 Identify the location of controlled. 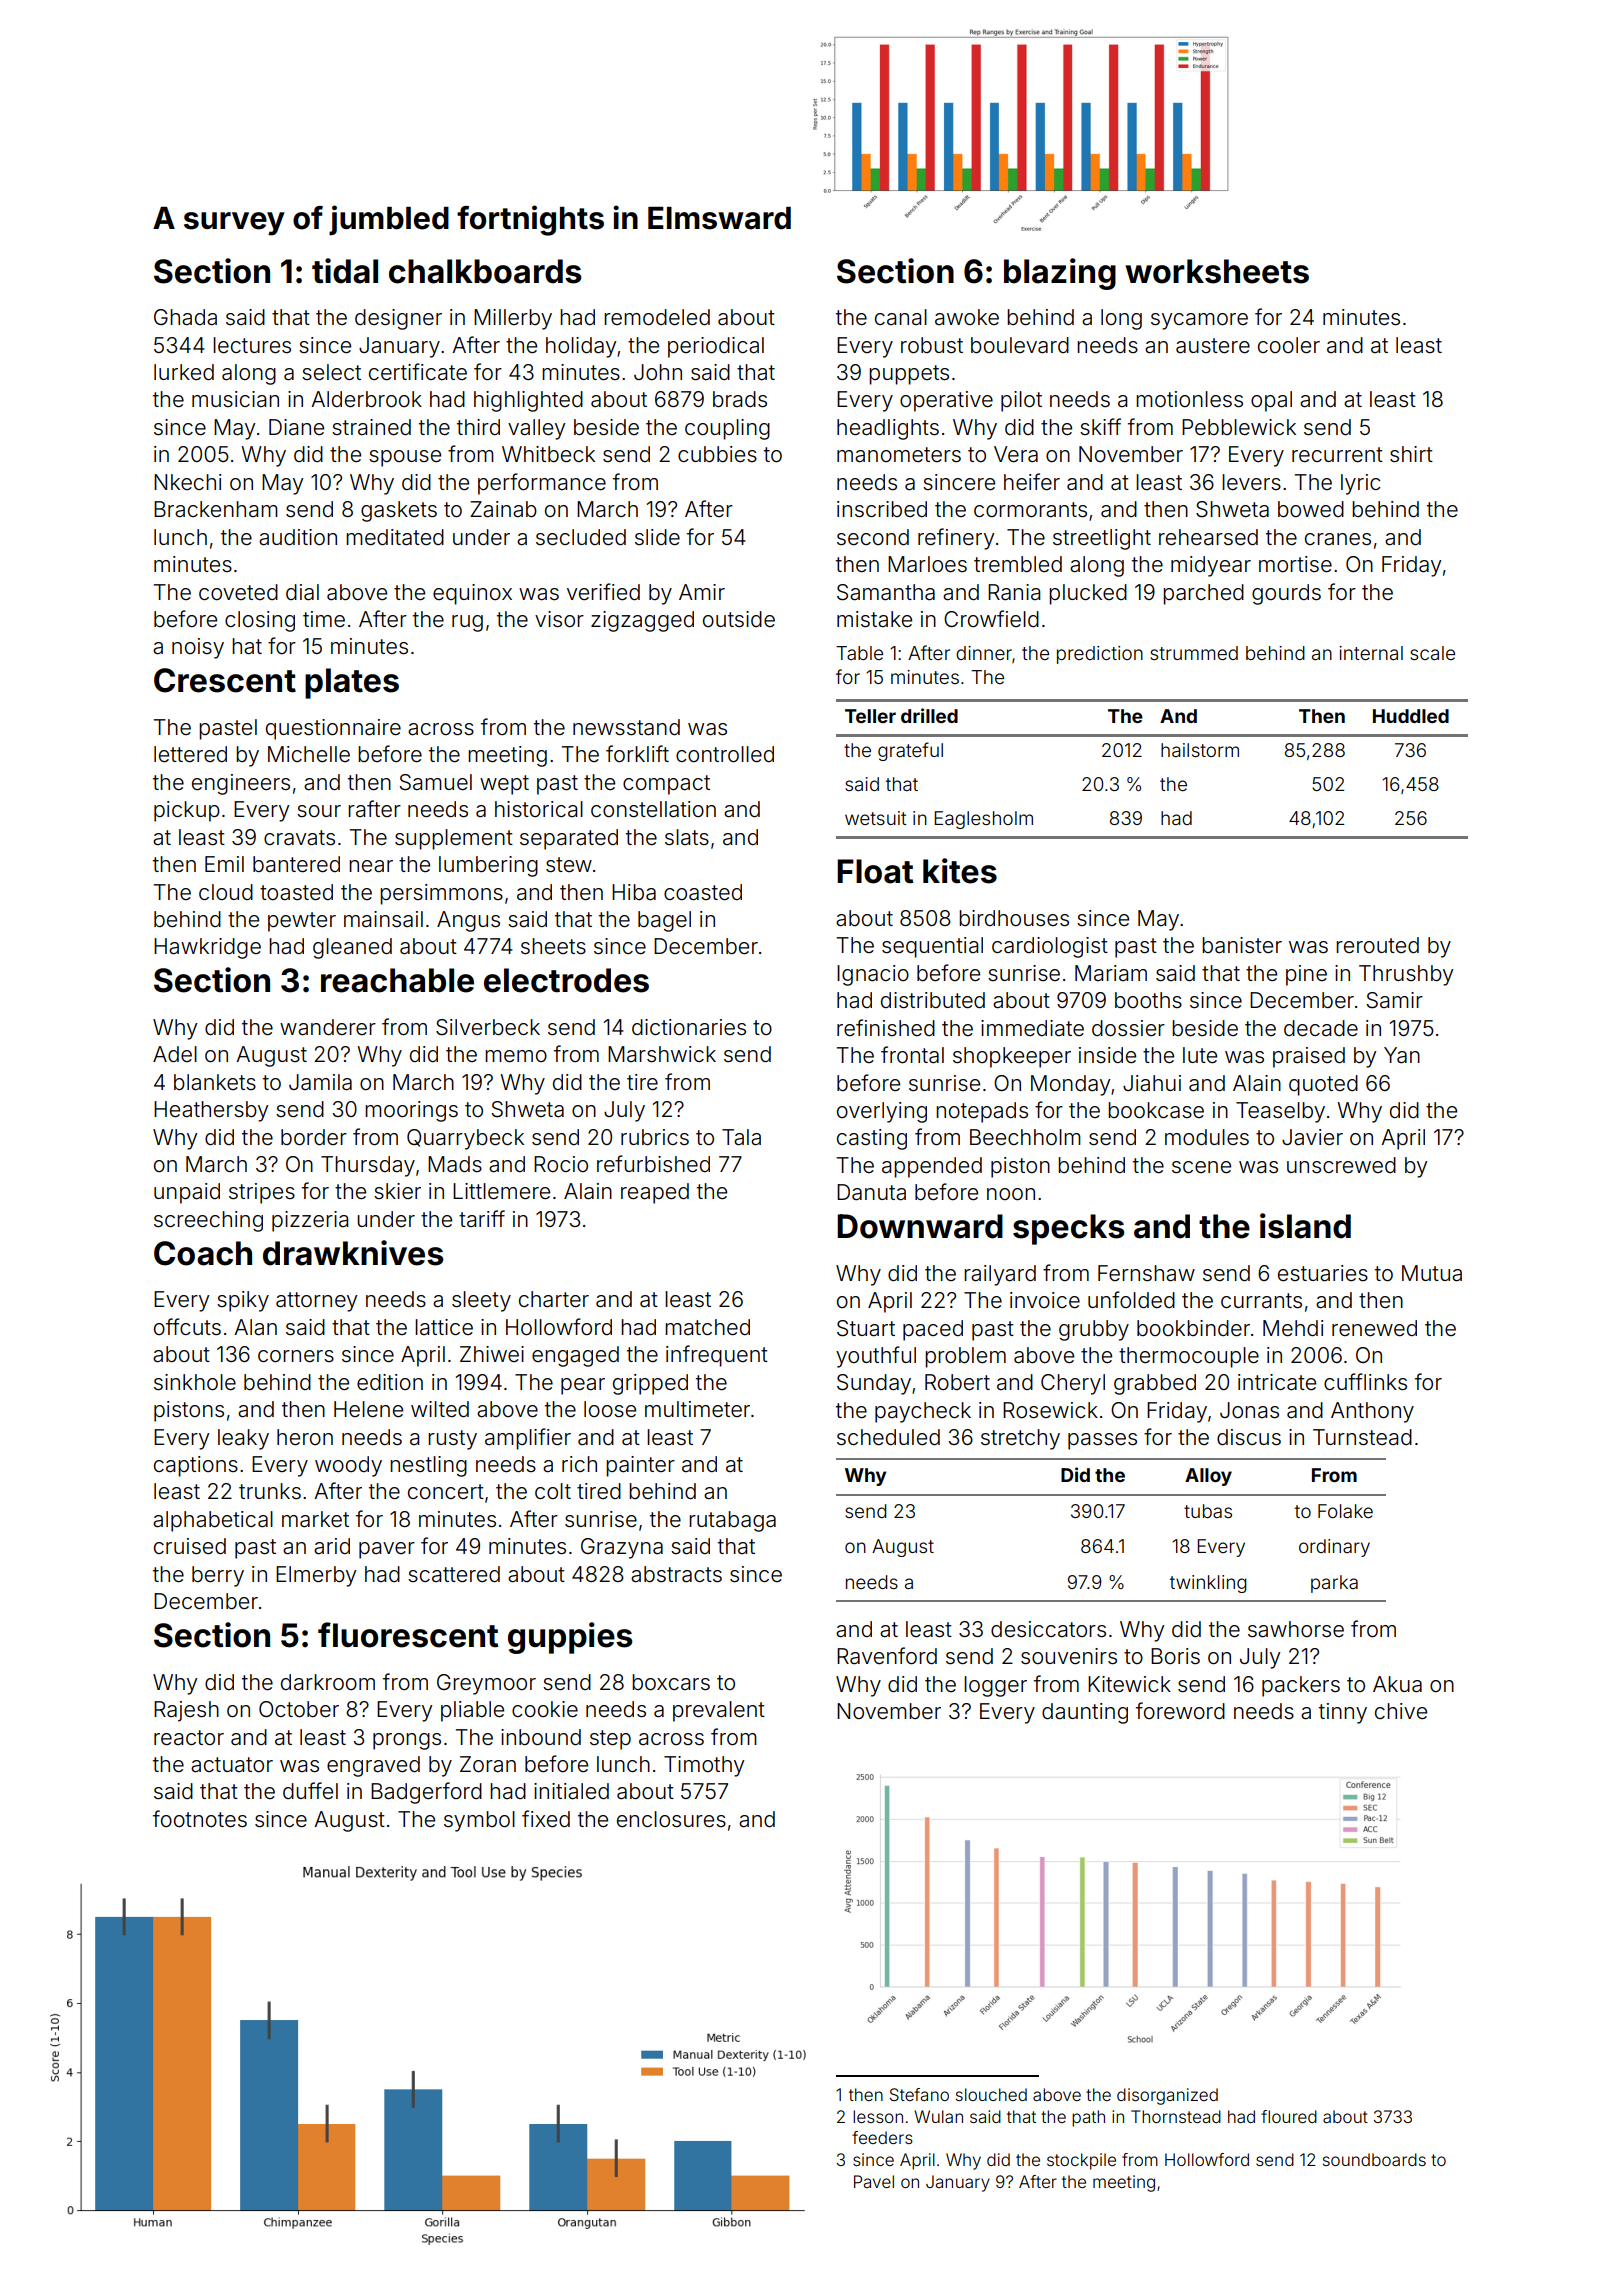
(725, 754).
